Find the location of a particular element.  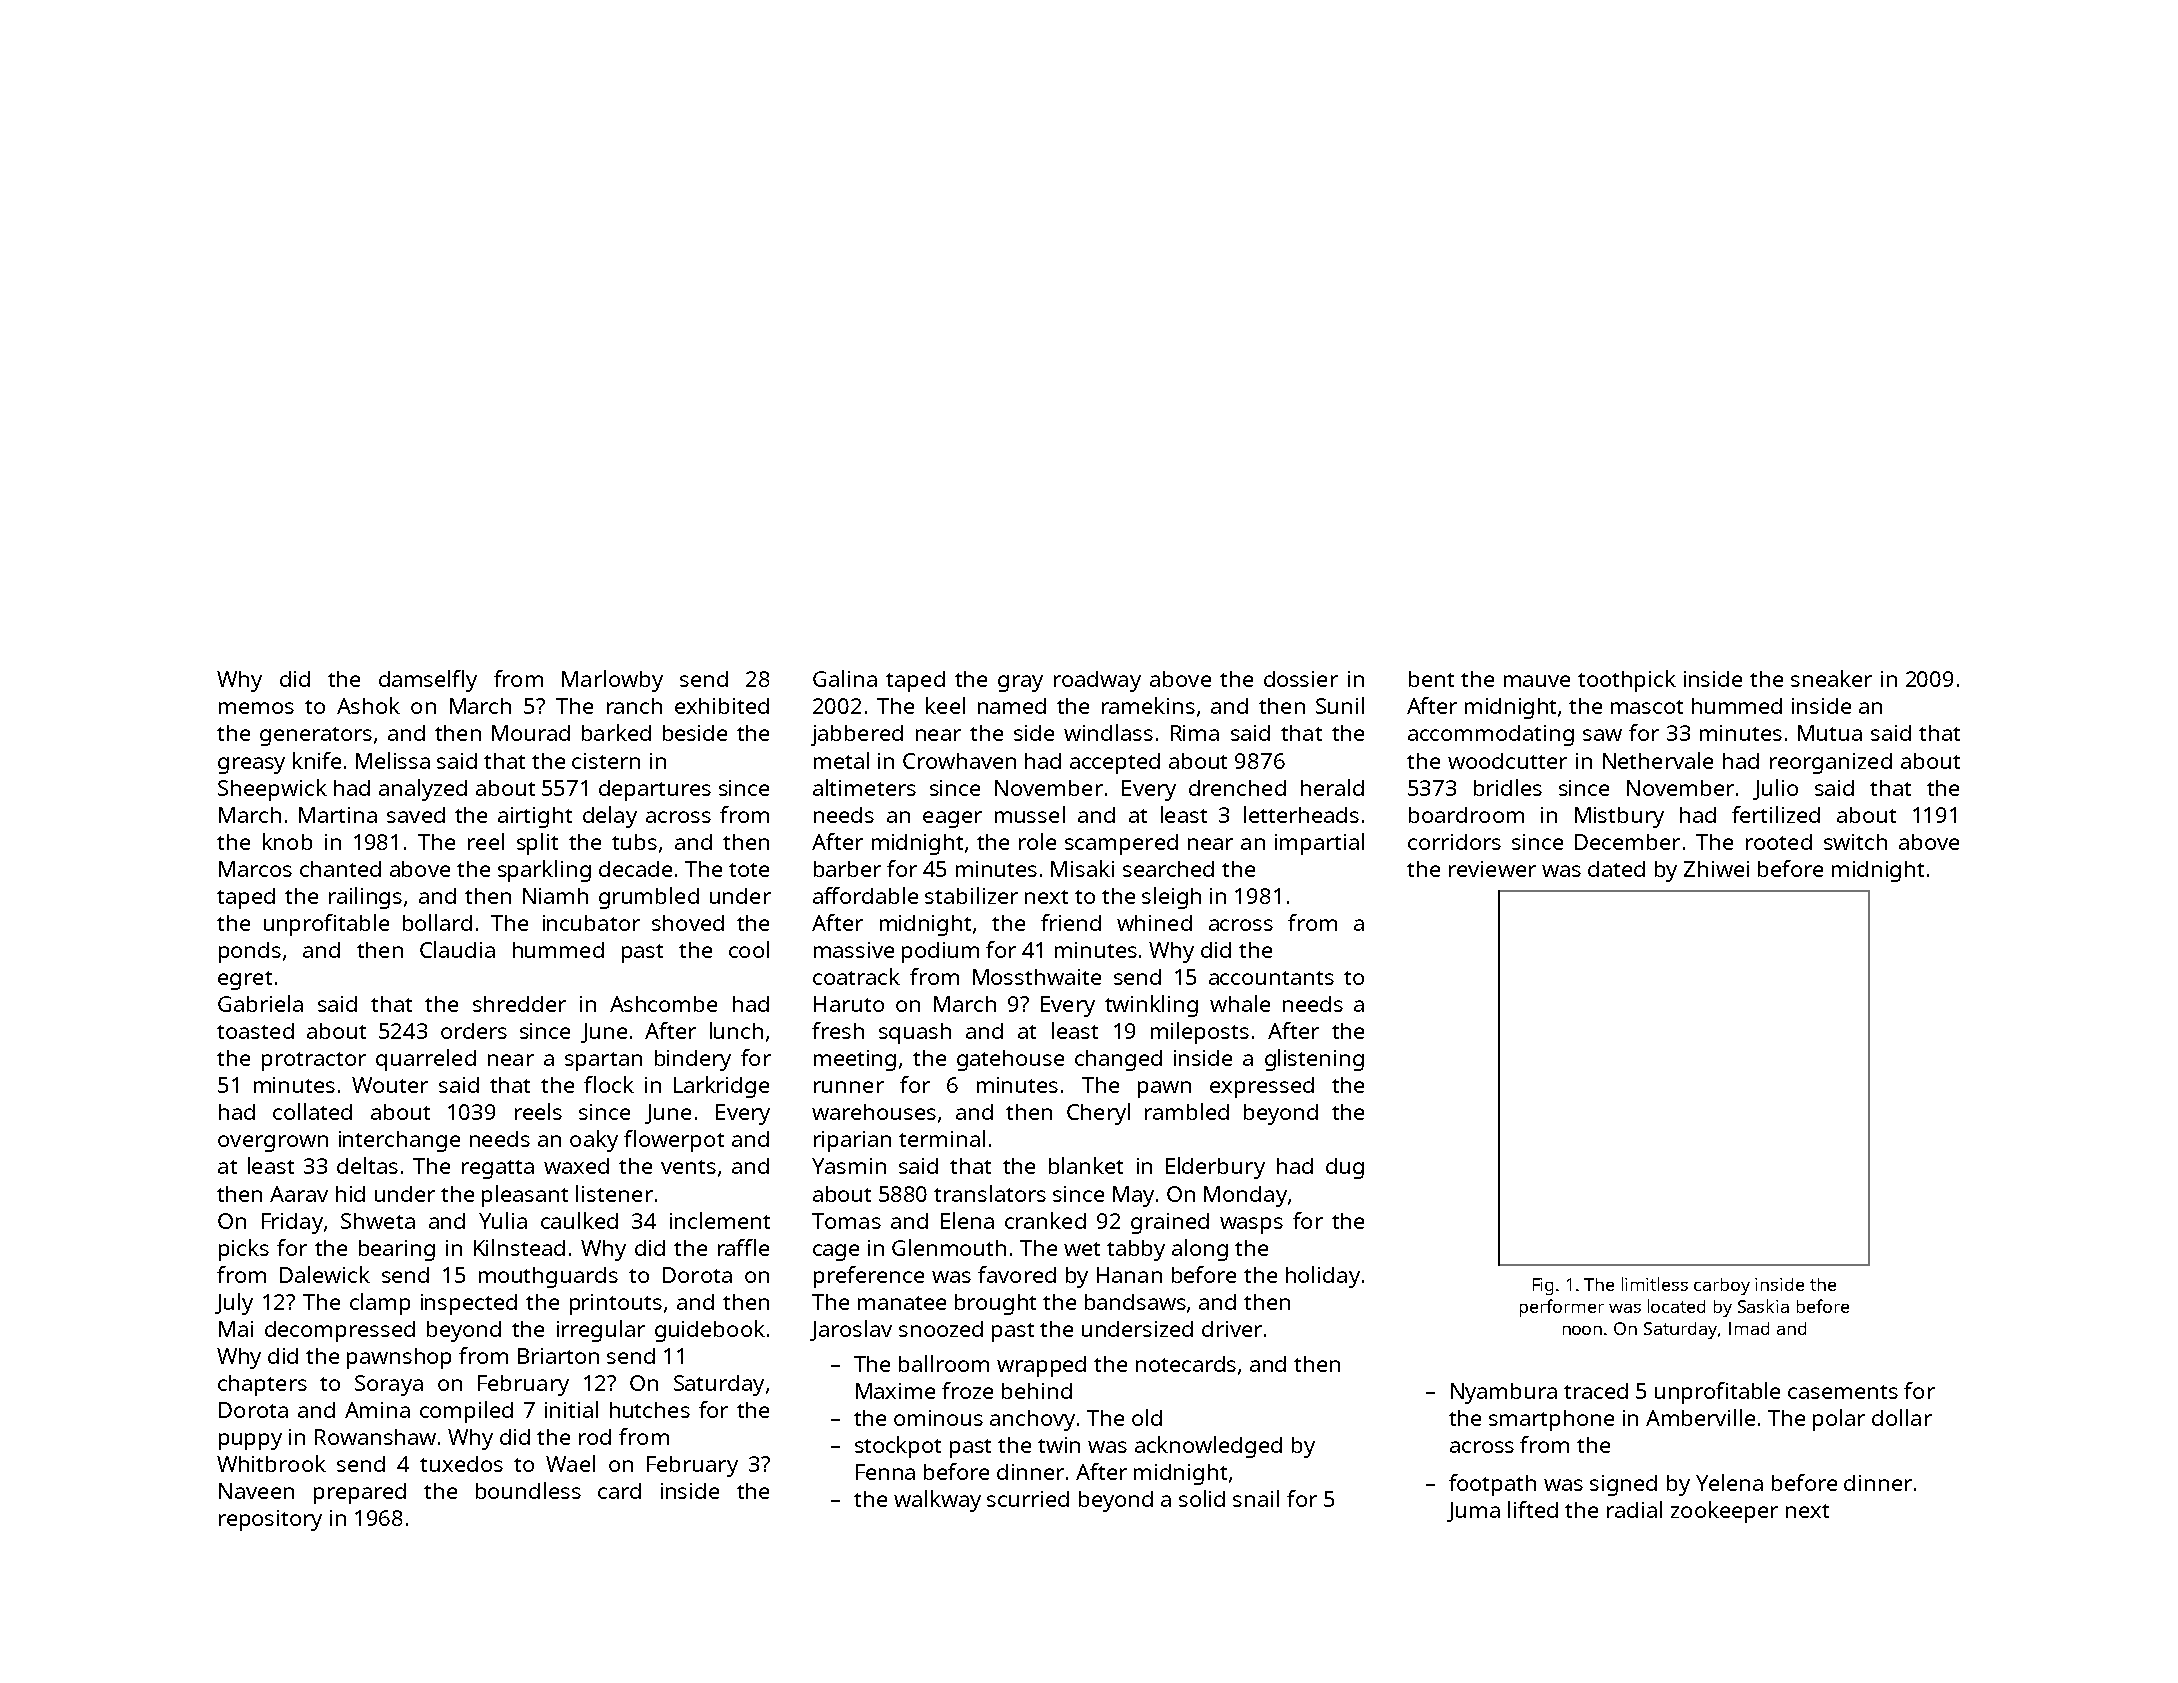

compiled is located at coordinates (466, 1412).
